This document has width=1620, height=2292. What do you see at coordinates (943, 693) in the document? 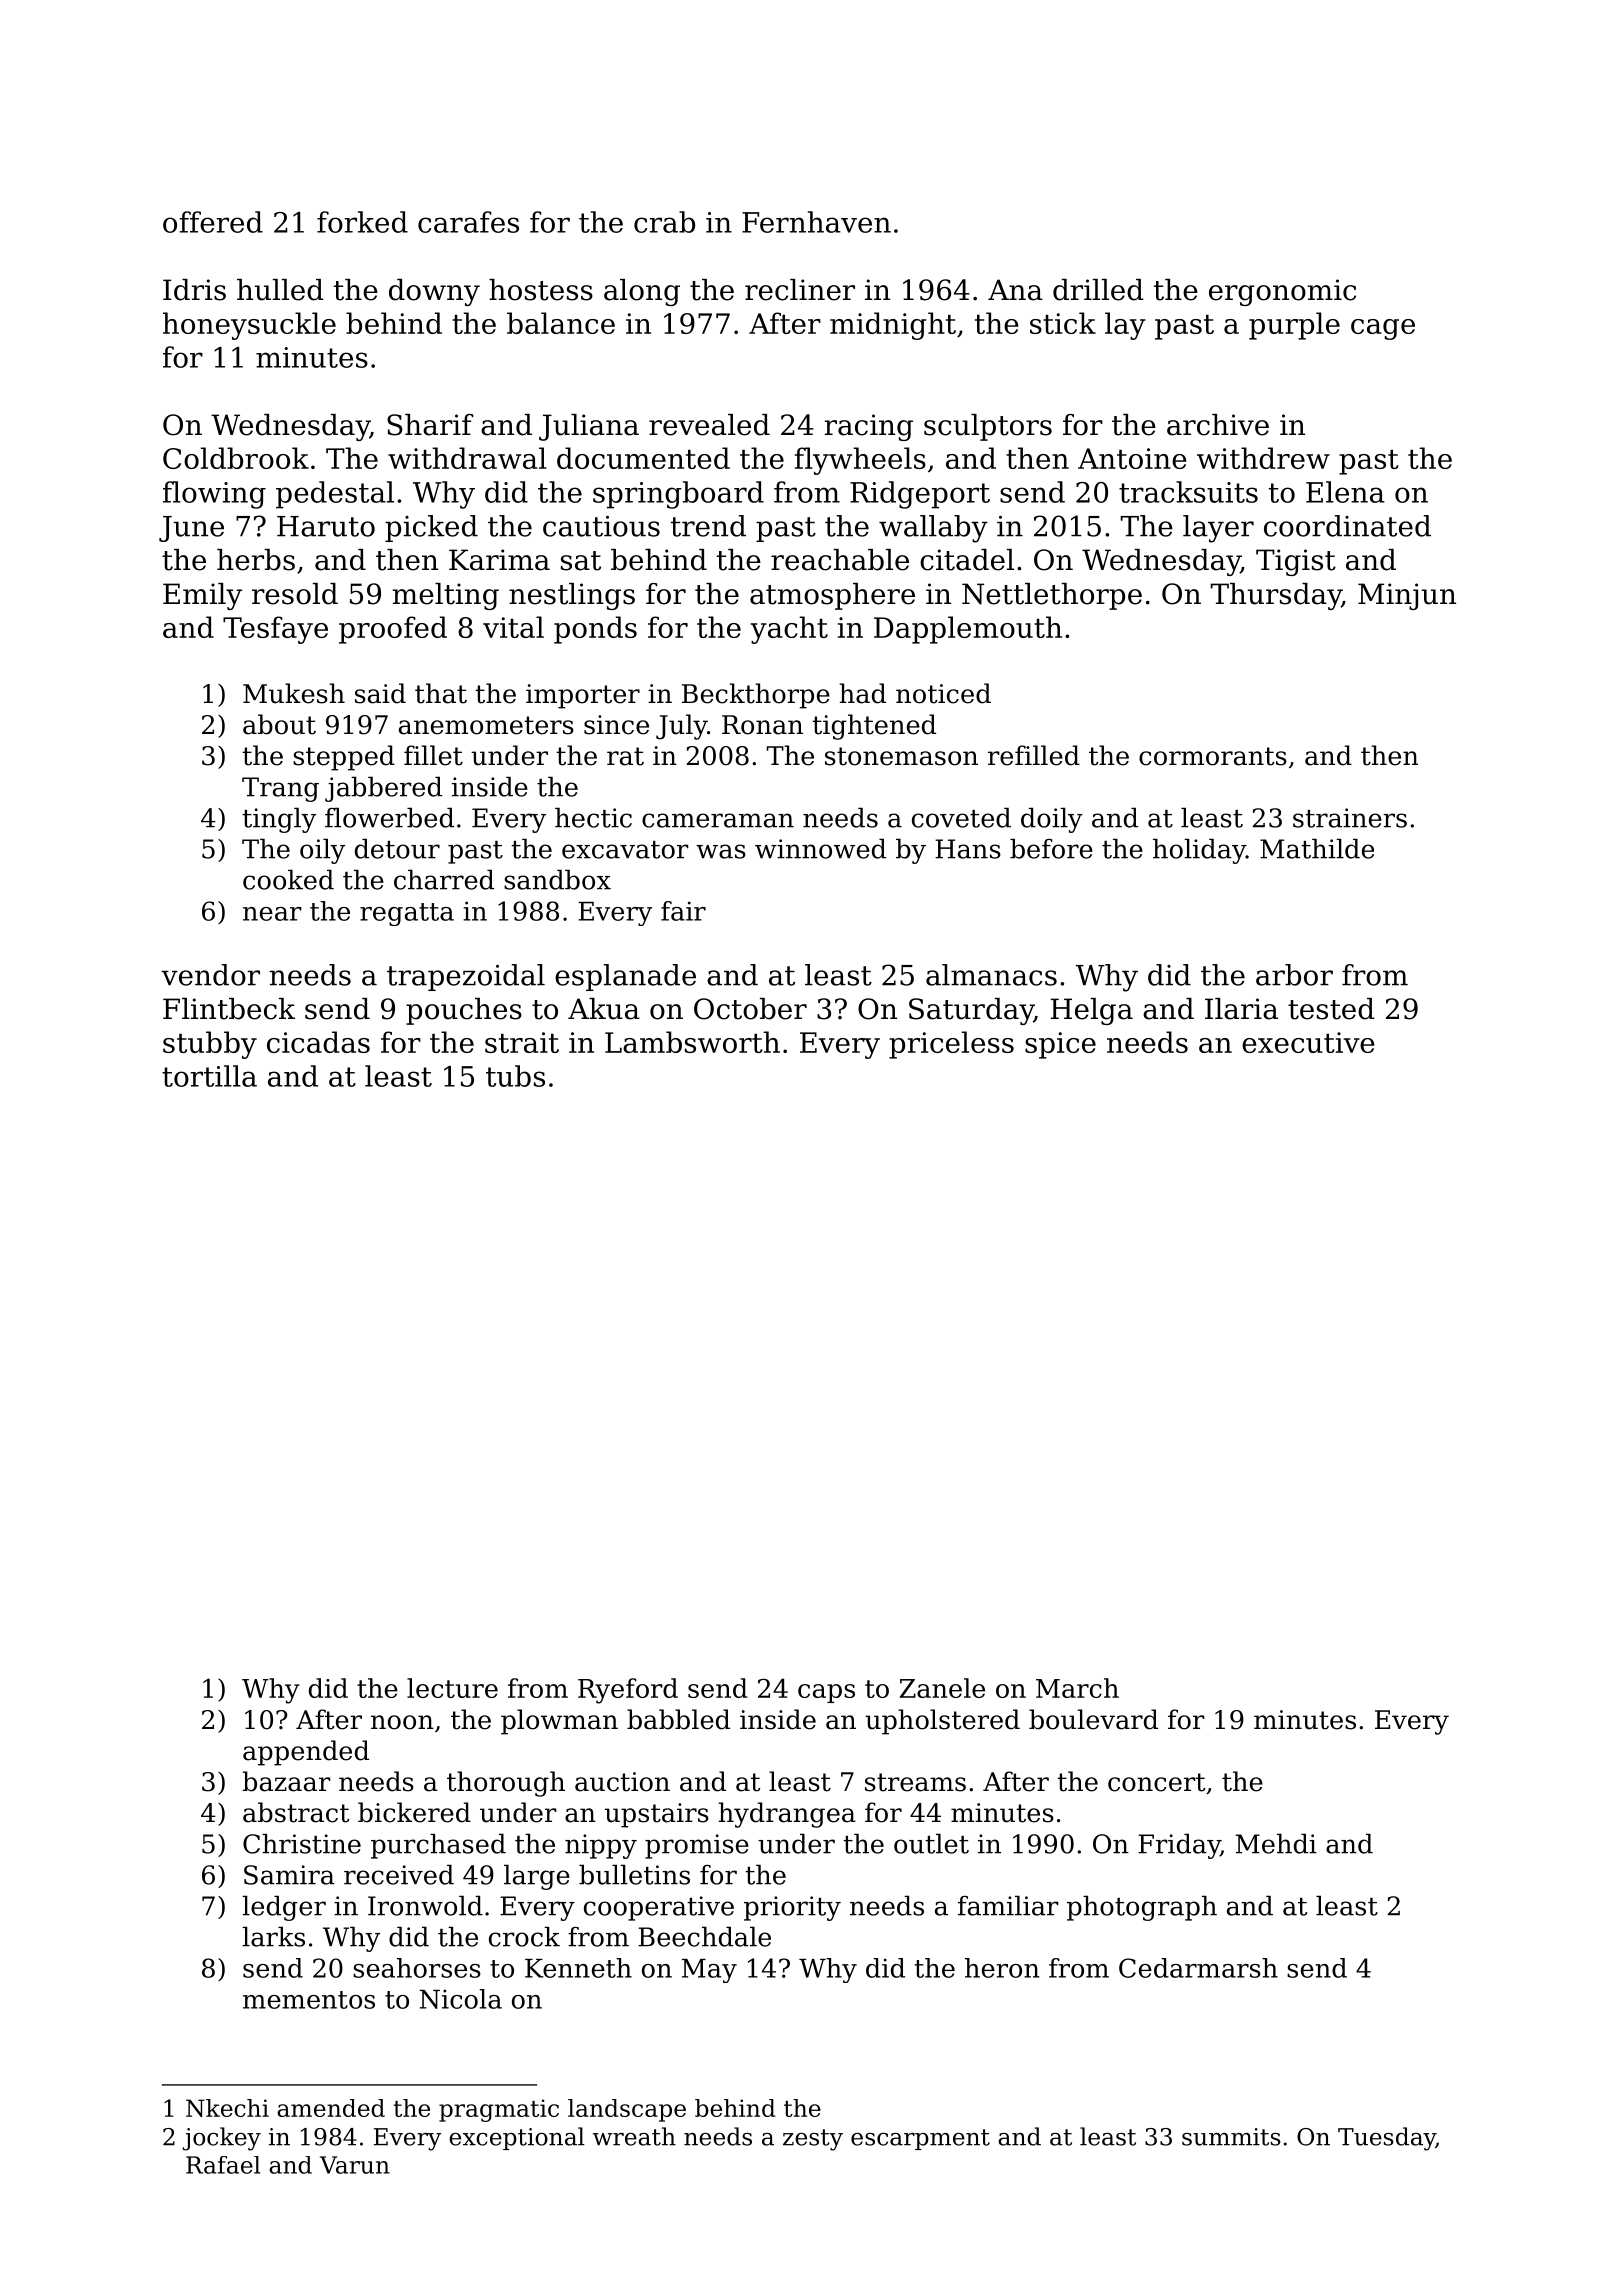
I see `noticed` at bounding box center [943, 693].
